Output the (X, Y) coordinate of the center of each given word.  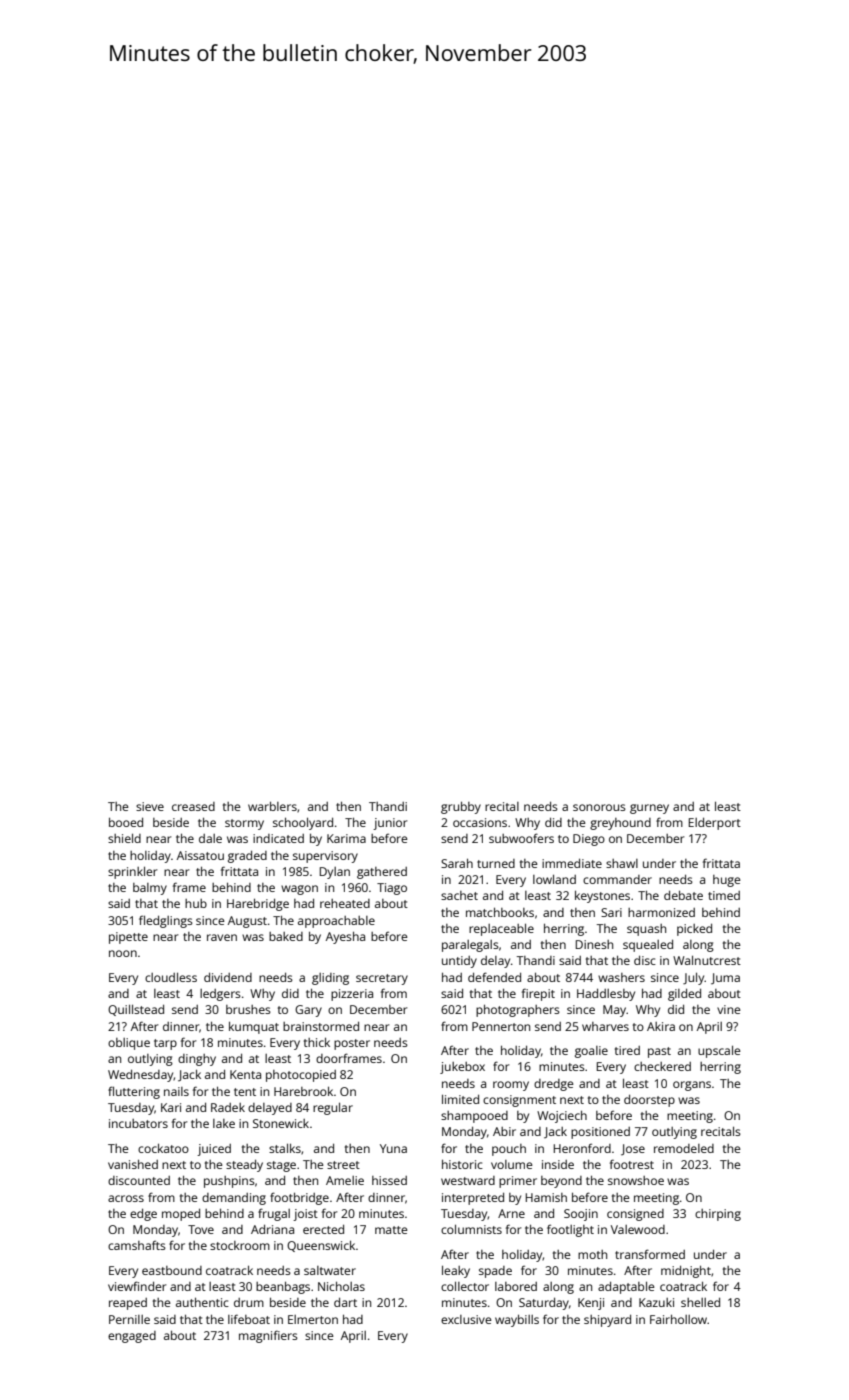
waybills (517, 1321)
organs (692, 1086)
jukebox (462, 1068)
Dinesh (594, 944)
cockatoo (163, 1148)
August (247, 922)
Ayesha (345, 938)
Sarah (457, 863)
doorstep (649, 1101)
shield (124, 838)
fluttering (134, 1092)
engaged (132, 1337)
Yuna (393, 1148)
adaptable (626, 1287)
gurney (649, 809)
